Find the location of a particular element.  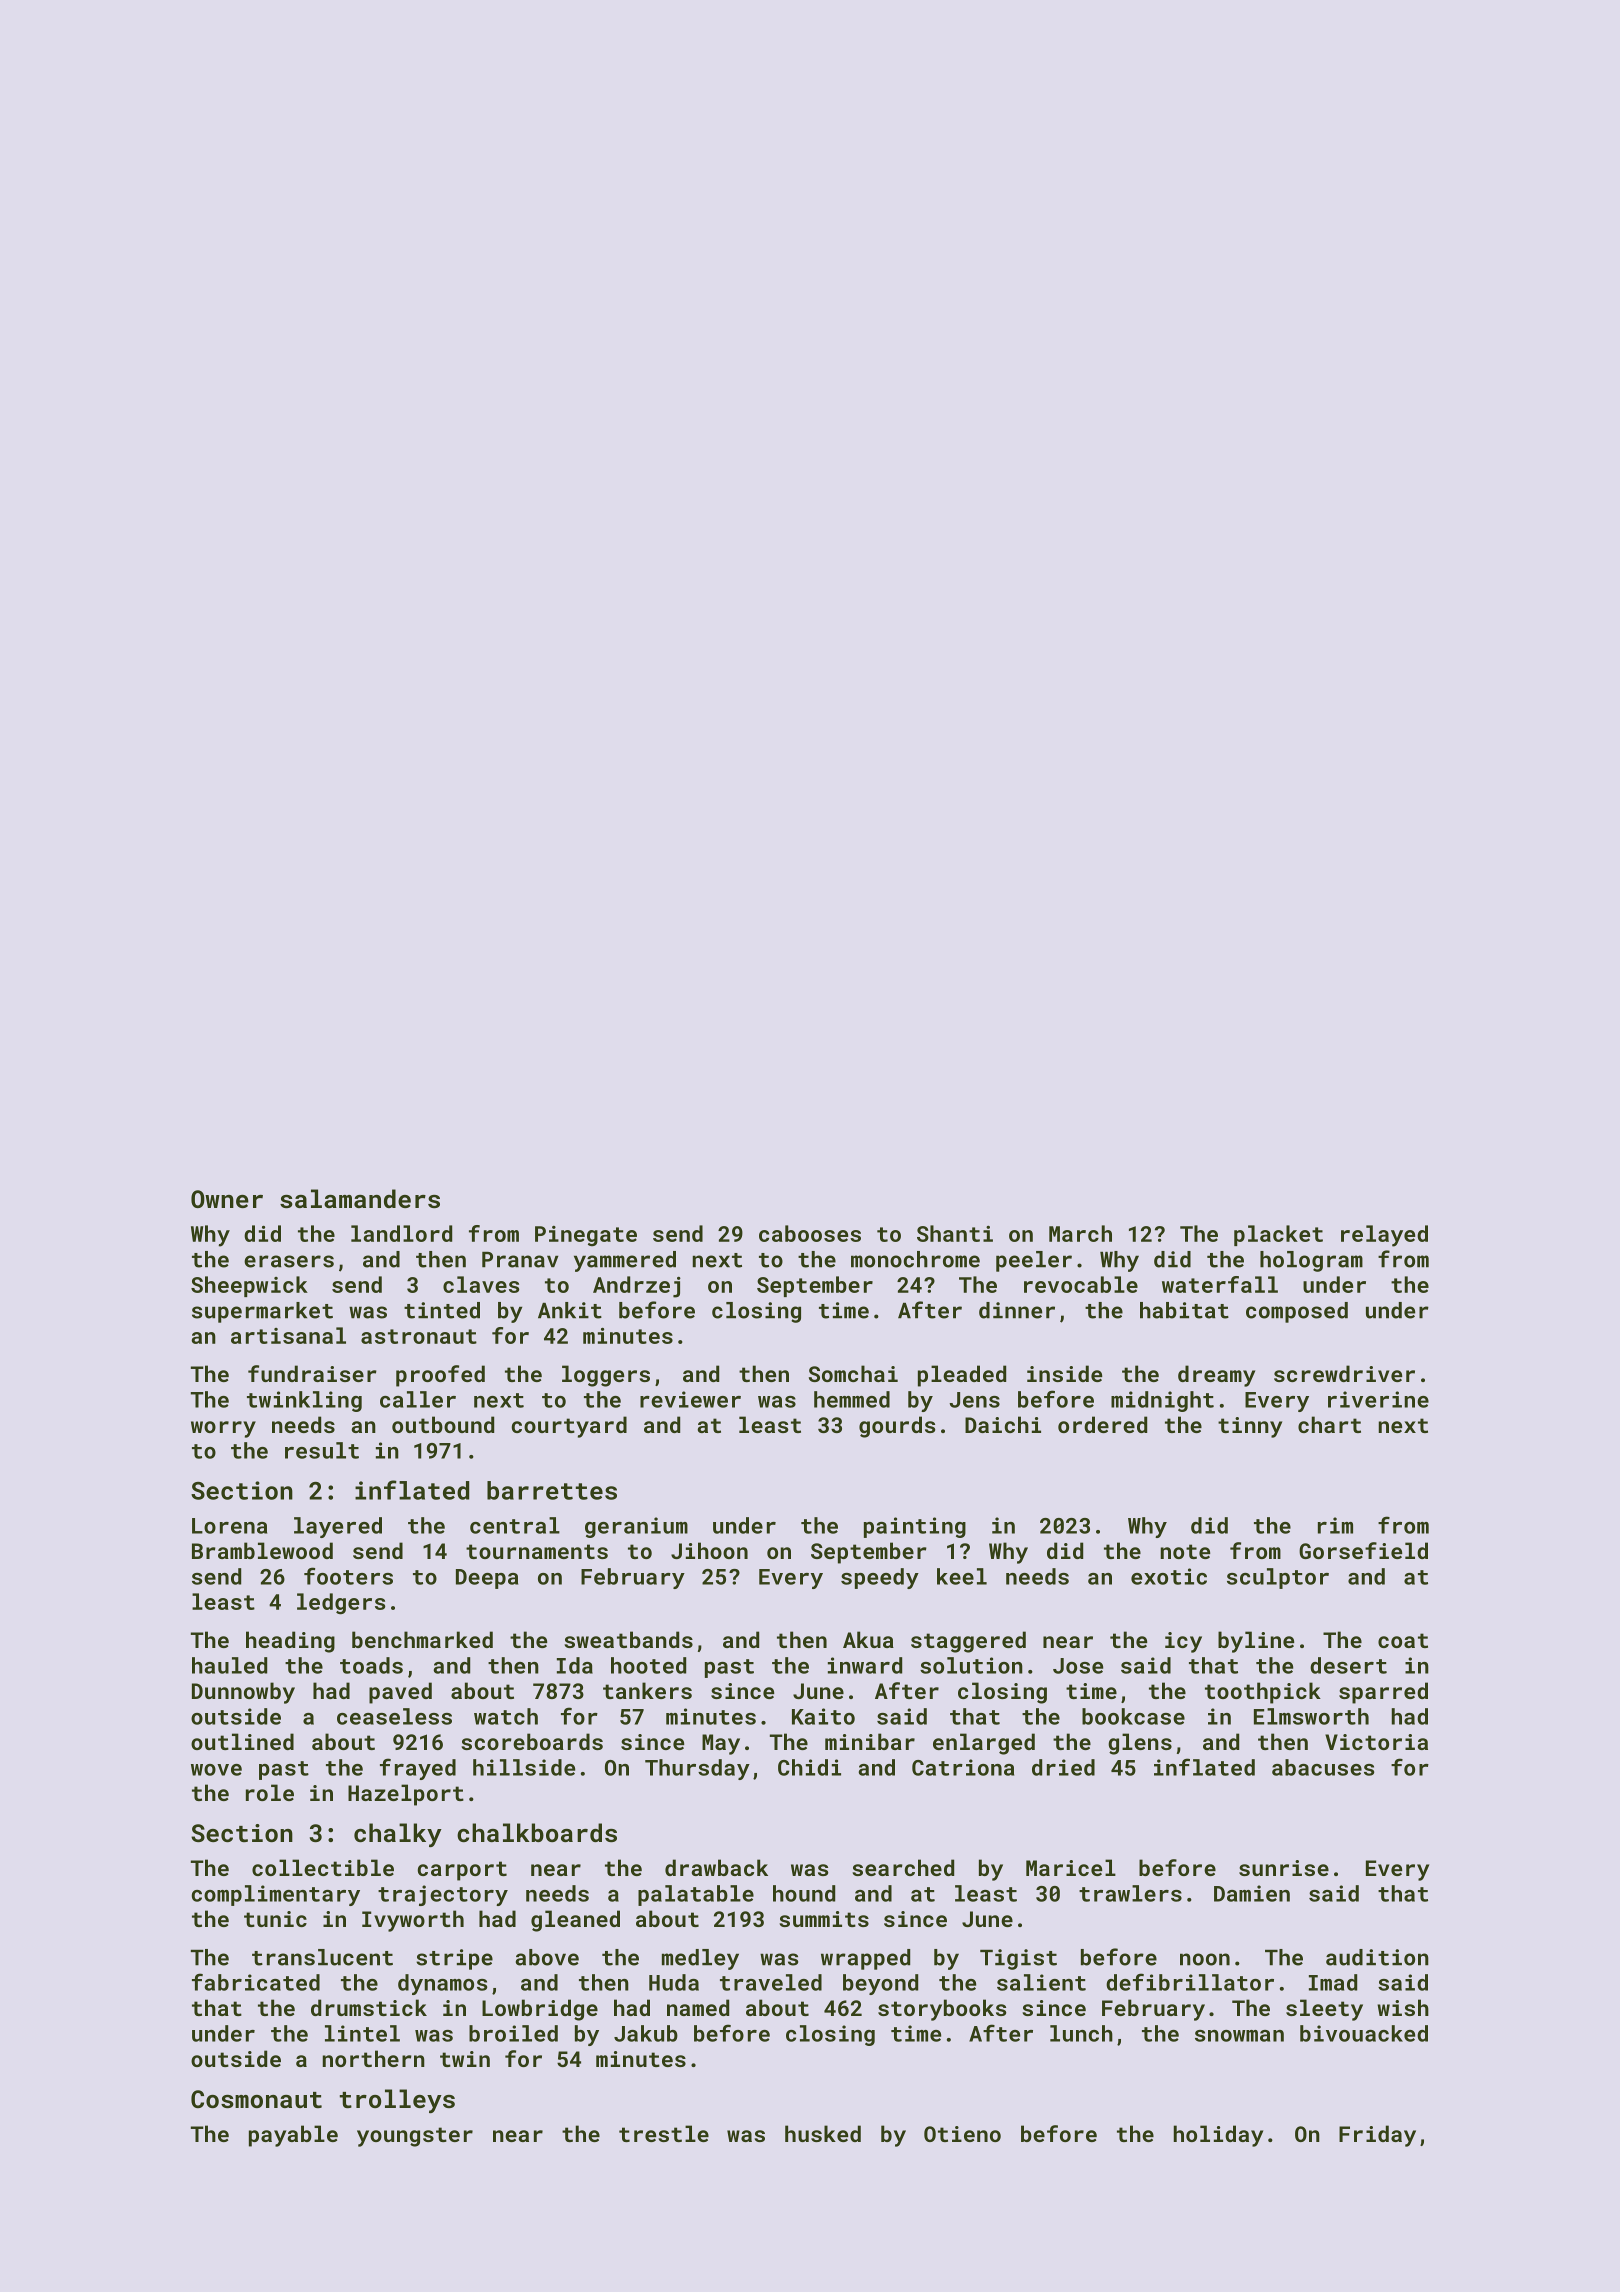

Pinegate is located at coordinates (586, 1236).
